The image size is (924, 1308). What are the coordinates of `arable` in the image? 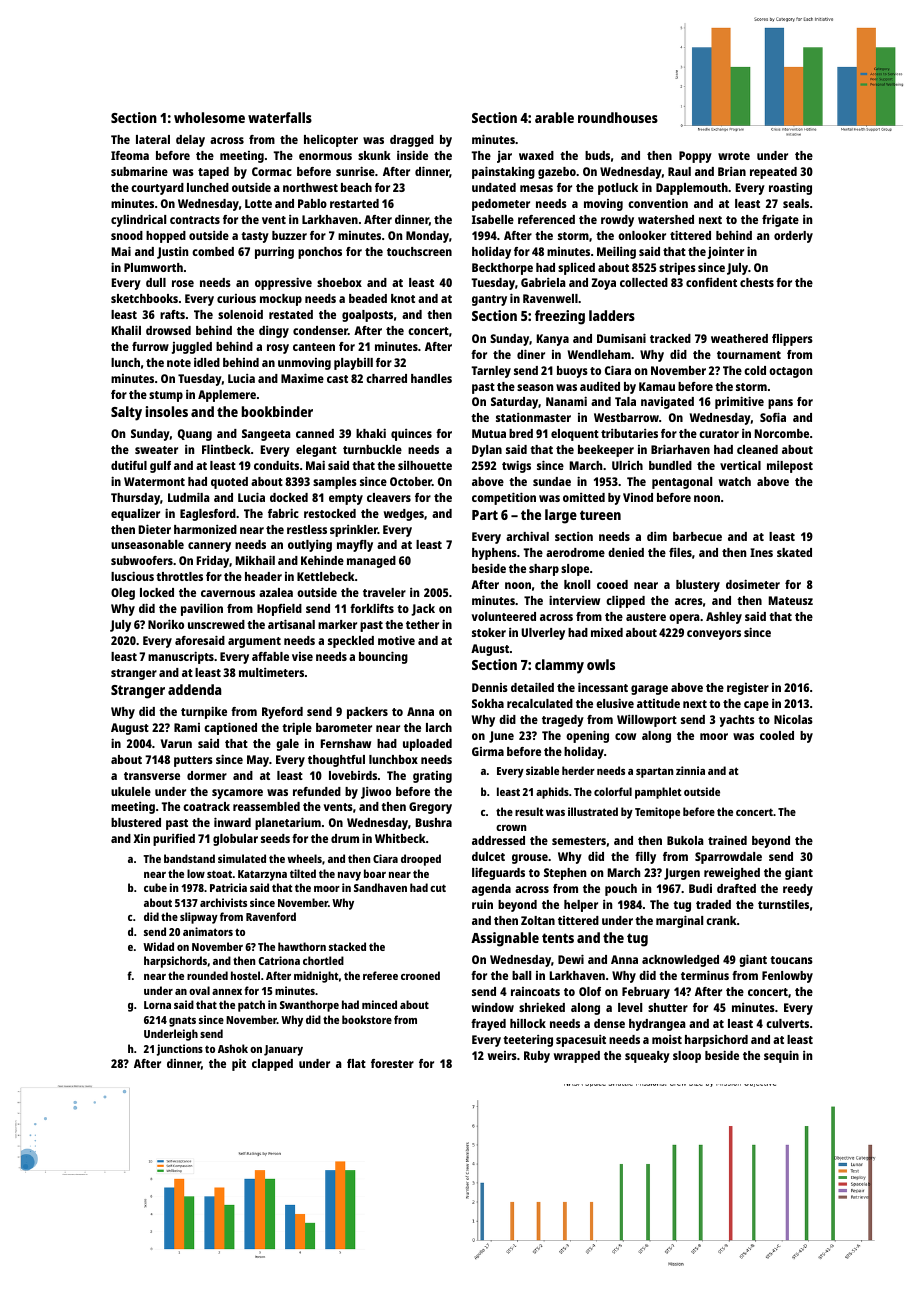 It's located at (554, 117).
